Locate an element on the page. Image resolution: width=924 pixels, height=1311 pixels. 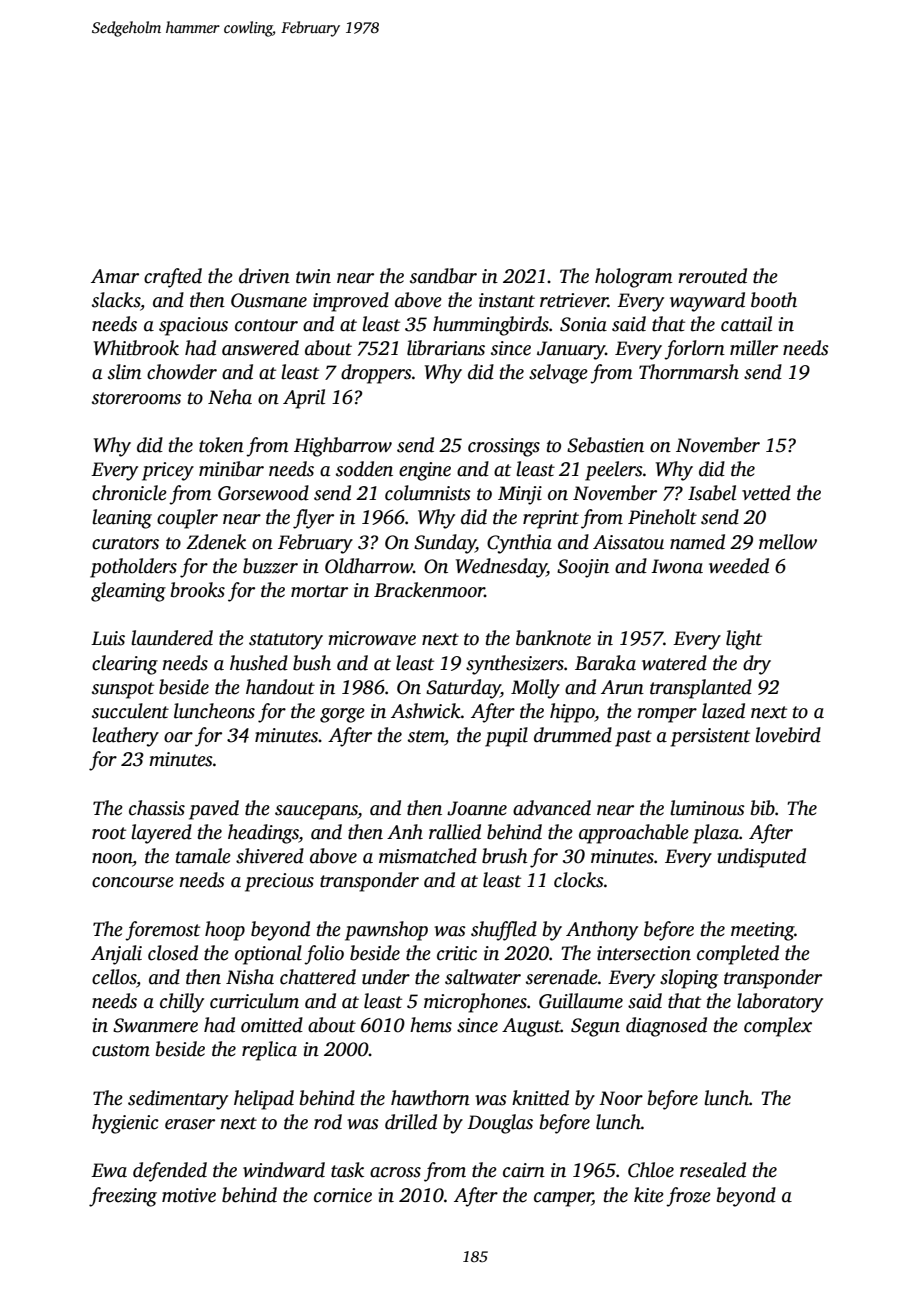
stem is located at coordinates (426, 737).
